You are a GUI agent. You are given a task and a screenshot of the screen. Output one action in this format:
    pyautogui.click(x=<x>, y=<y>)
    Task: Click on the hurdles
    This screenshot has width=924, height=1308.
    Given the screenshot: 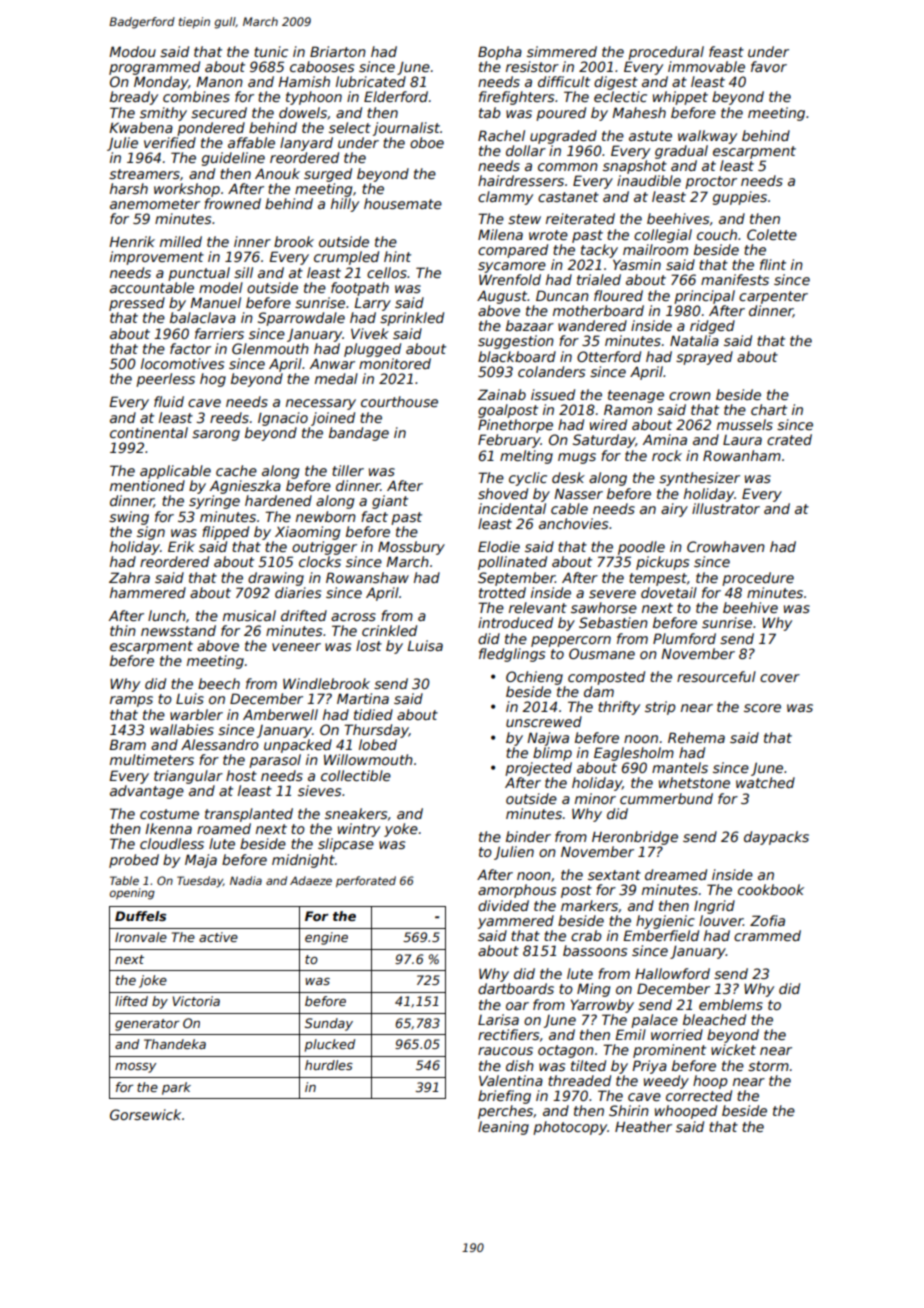 What is the action you would take?
    pyautogui.click(x=329, y=1065)
